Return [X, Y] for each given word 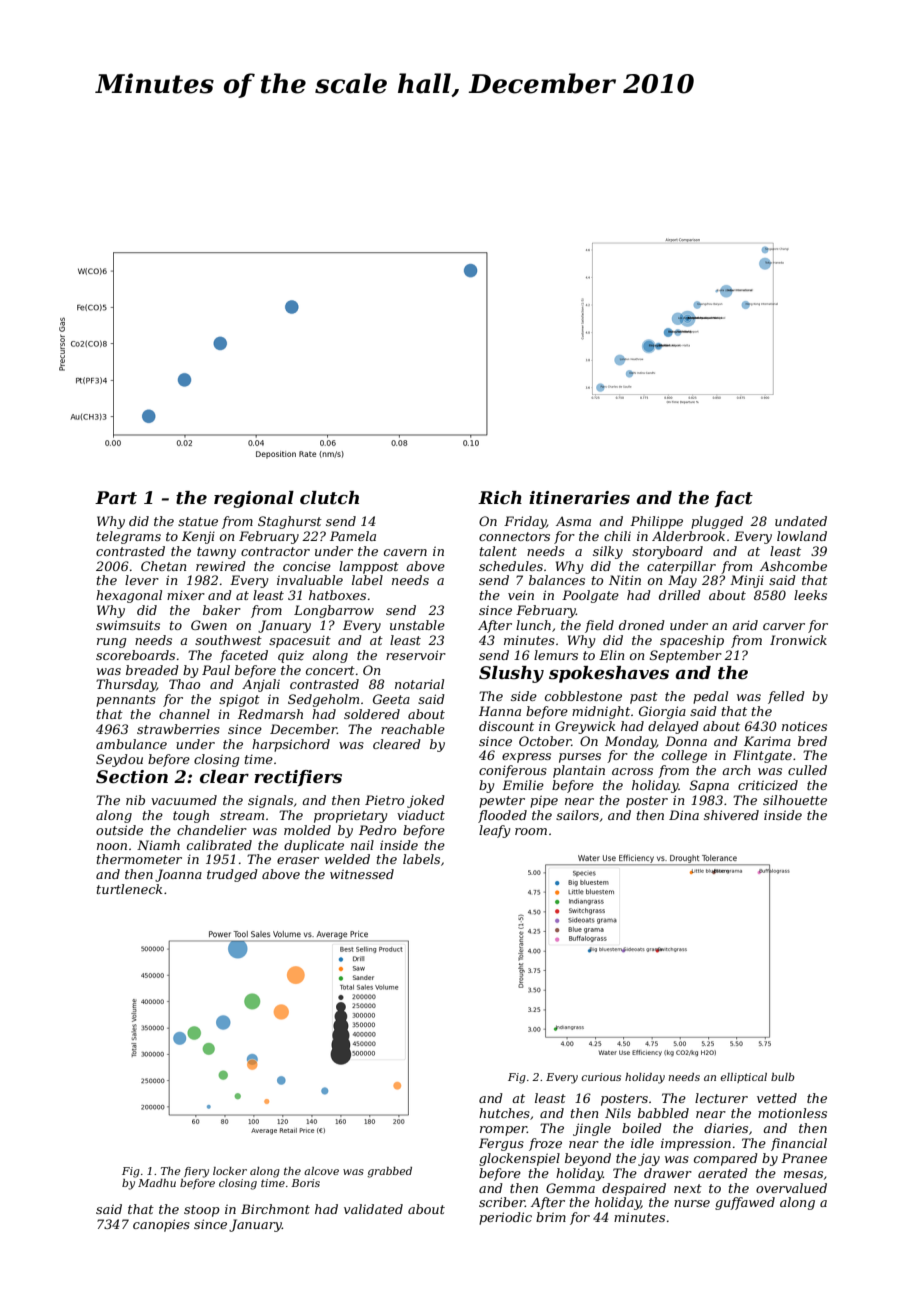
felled [786, 697]
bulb [783, 1077]
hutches [504, 1113]
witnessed [362, 874]
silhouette [795, 800]
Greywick [585, 727]
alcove [321, 1171]
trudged [232, 875]
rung [111, 643]
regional [254, 499]
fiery [196, 1172]
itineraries [579, 498]
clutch [329, 498]
